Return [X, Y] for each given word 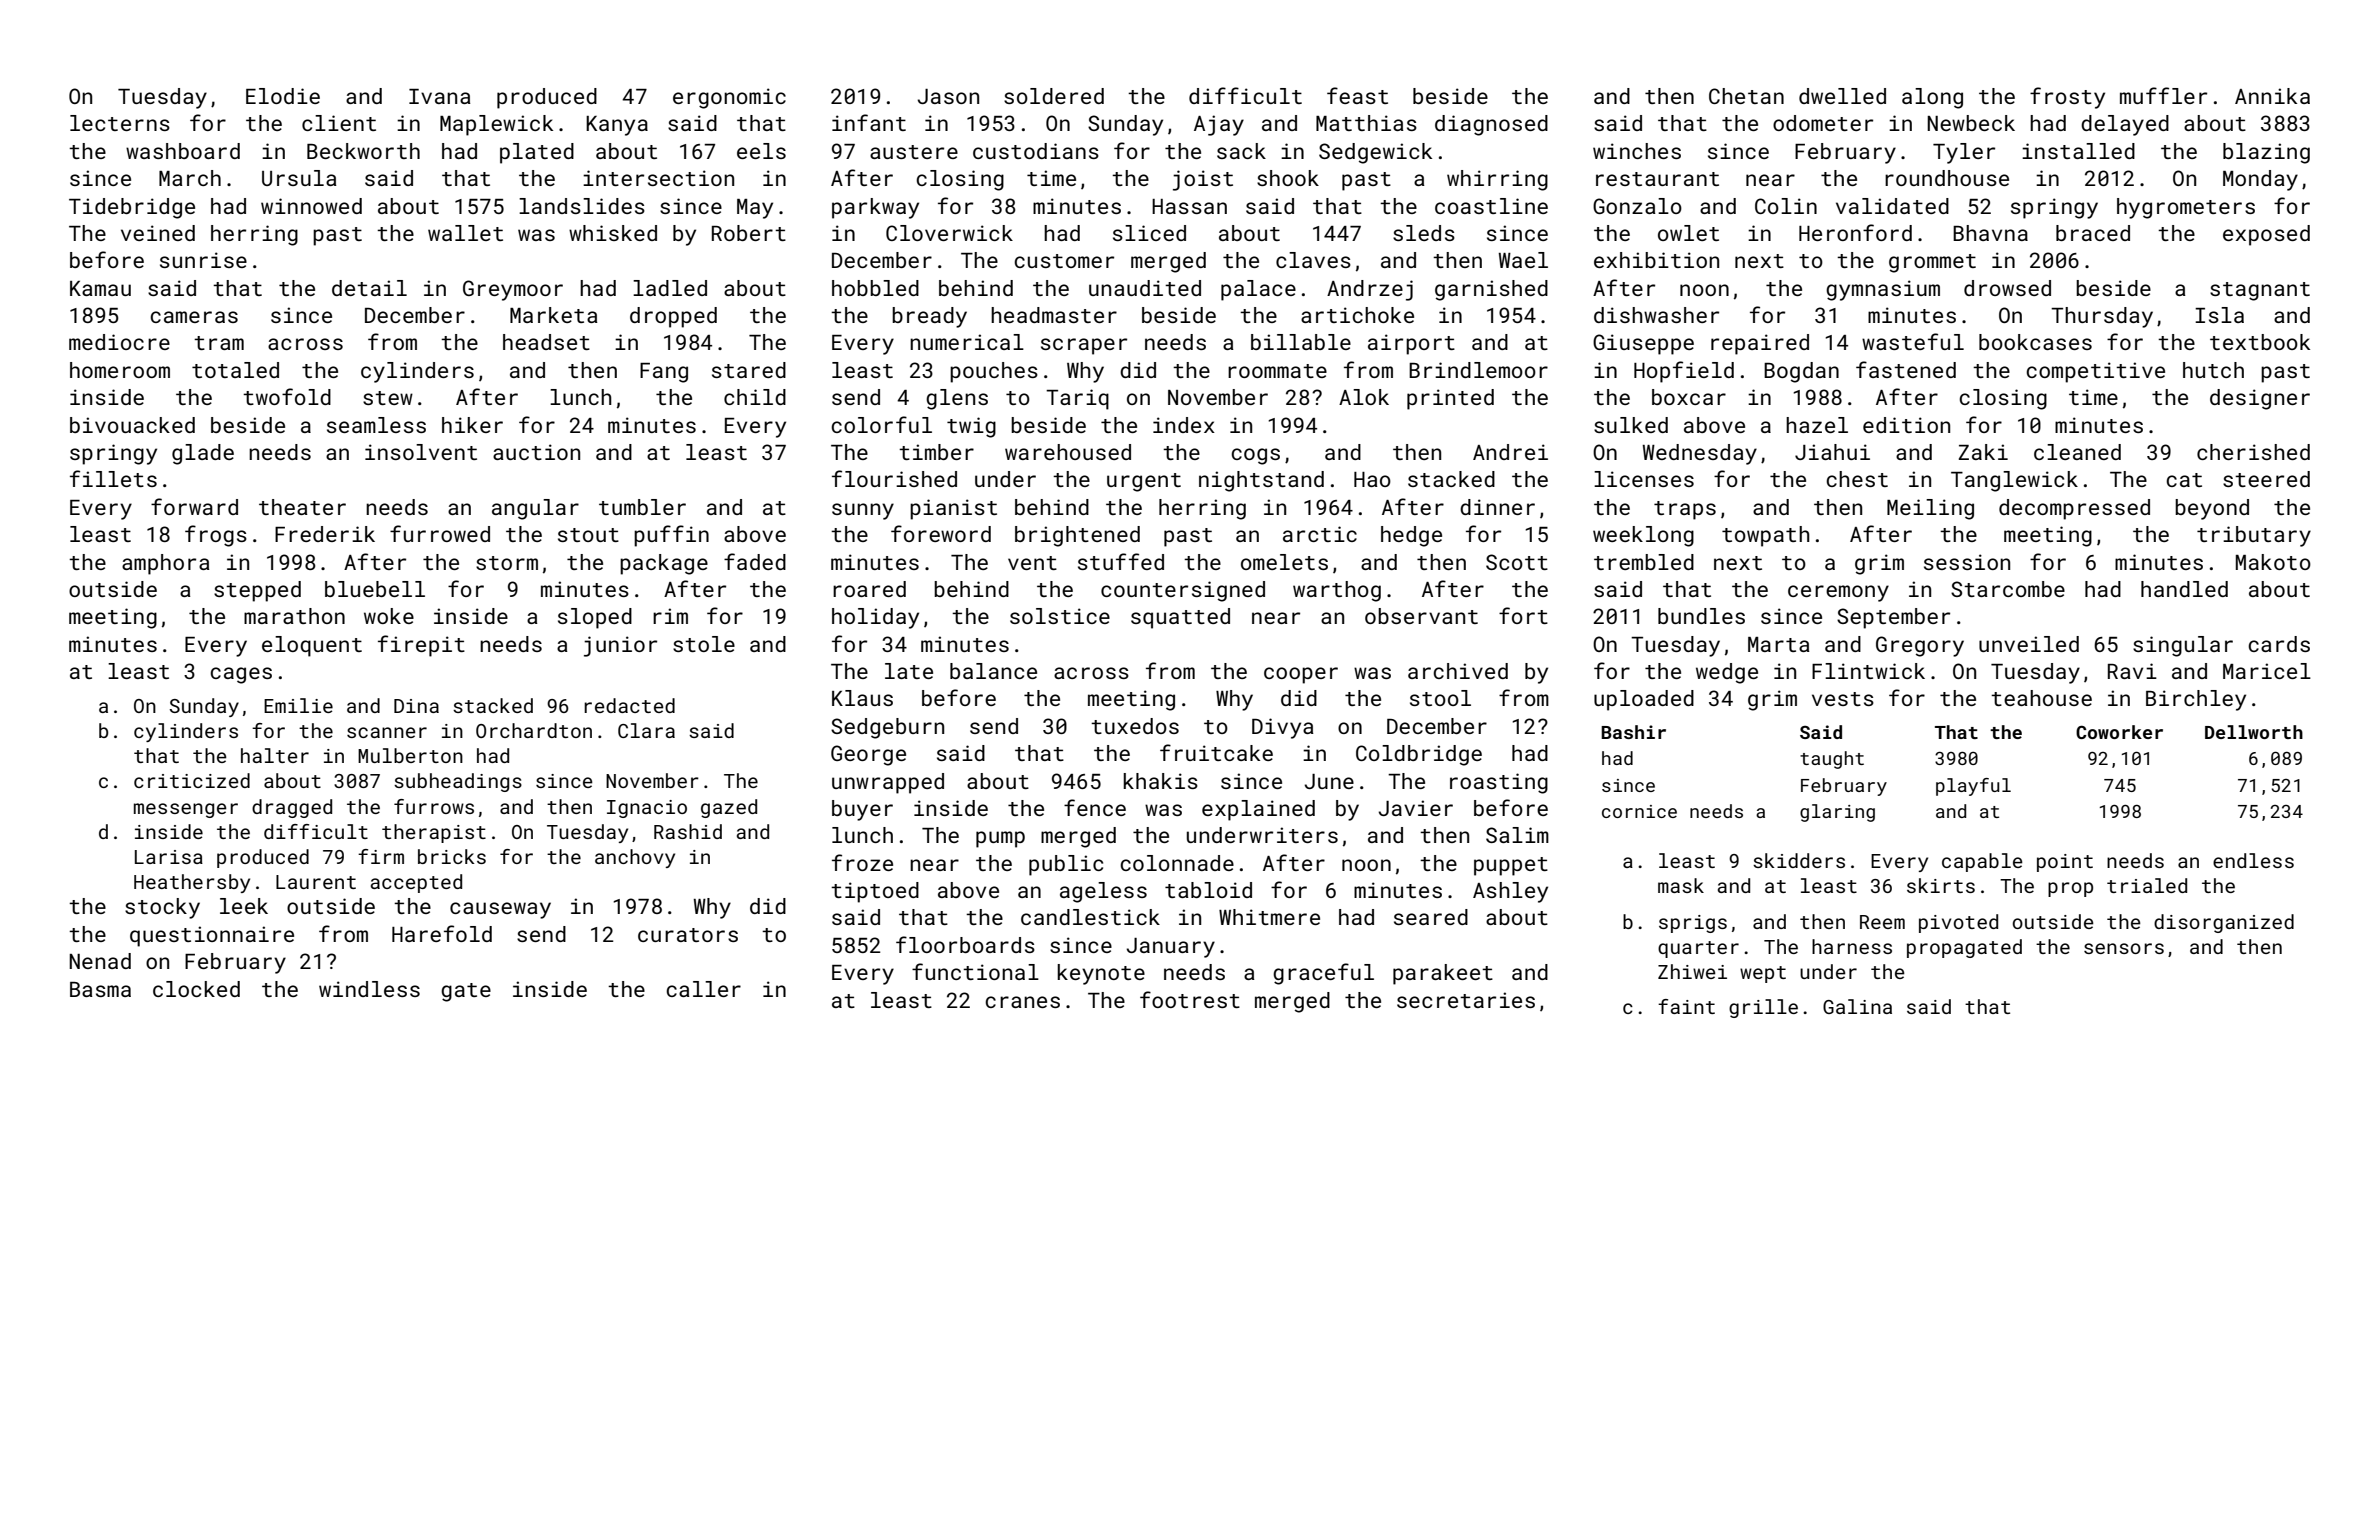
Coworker [2119, 732]
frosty [2067, 98]
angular [535, 509]
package [664, 564]
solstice [1060, 616]
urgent [1144, 482]
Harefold [442, 933]
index [1184, 425]
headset [546, 342]
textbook [2260, 342]
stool [1440, 698]
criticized [192, 780]
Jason [948, 96]
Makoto [2273, 562]
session [1967, 562]
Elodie [283, 96]
